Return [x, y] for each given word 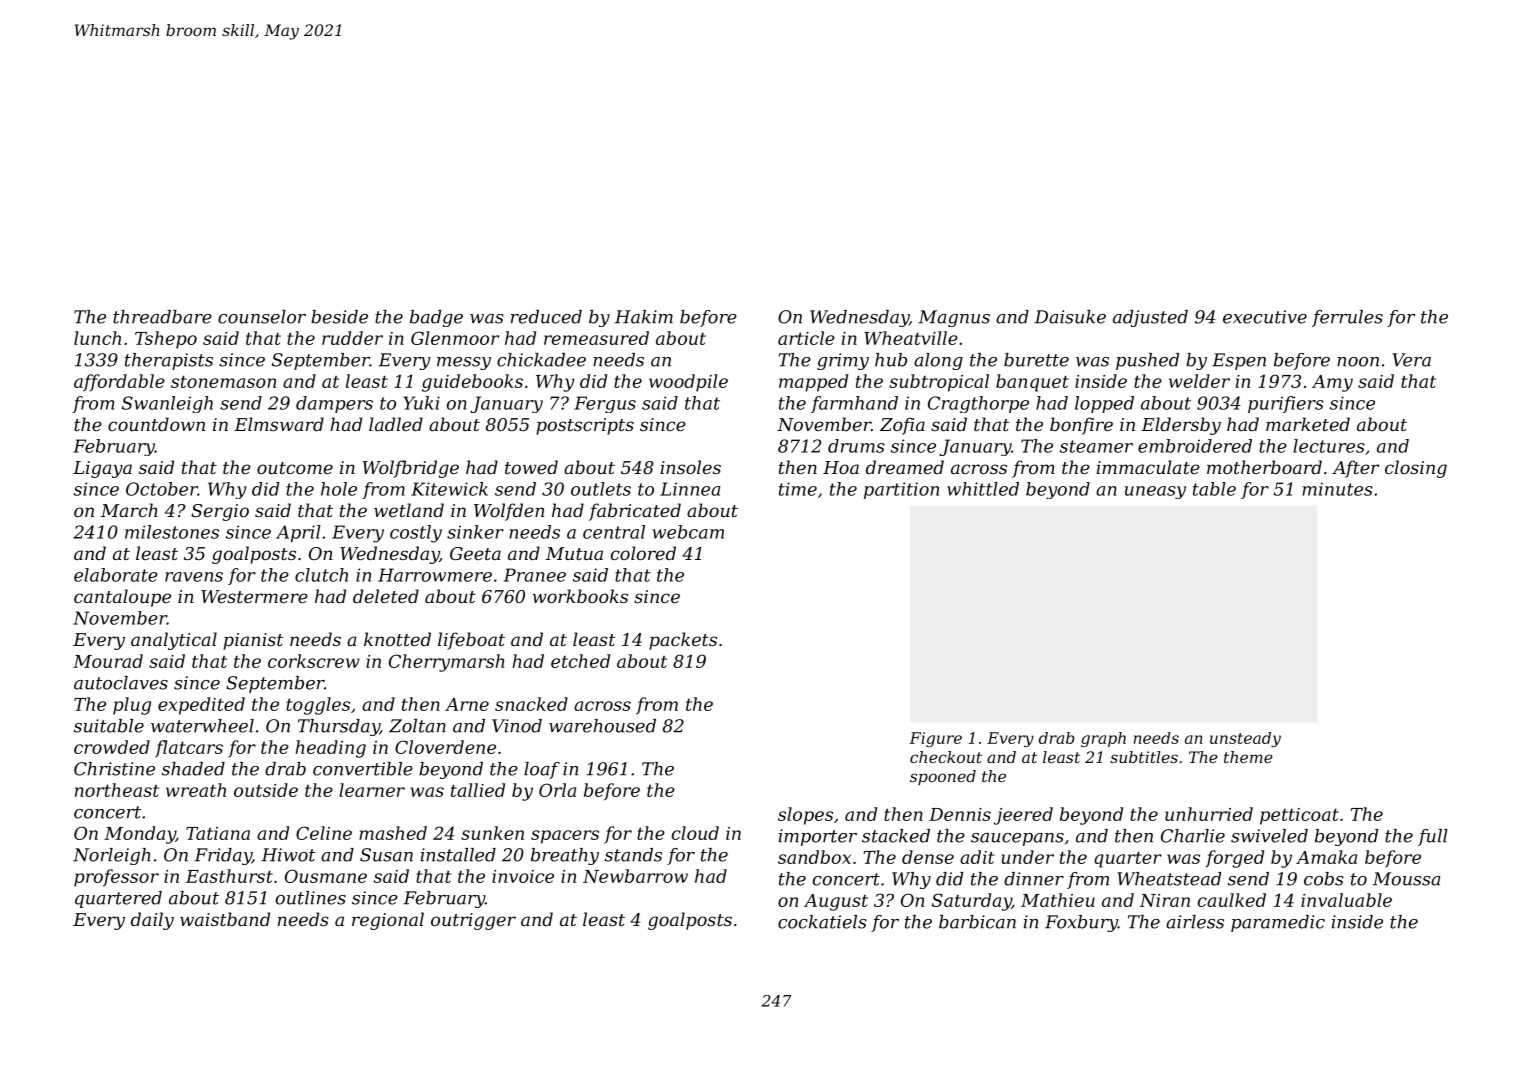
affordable [119, 383]
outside [266, 790]
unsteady [1245, 739]
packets [683, 641]
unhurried [1209, 814]
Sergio [220, 512]
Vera [1411, 360]
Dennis [960, 814]
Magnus [954, 318]
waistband [225, 919]
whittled [983, 489]
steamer [1096, 446]
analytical [174, 641]
